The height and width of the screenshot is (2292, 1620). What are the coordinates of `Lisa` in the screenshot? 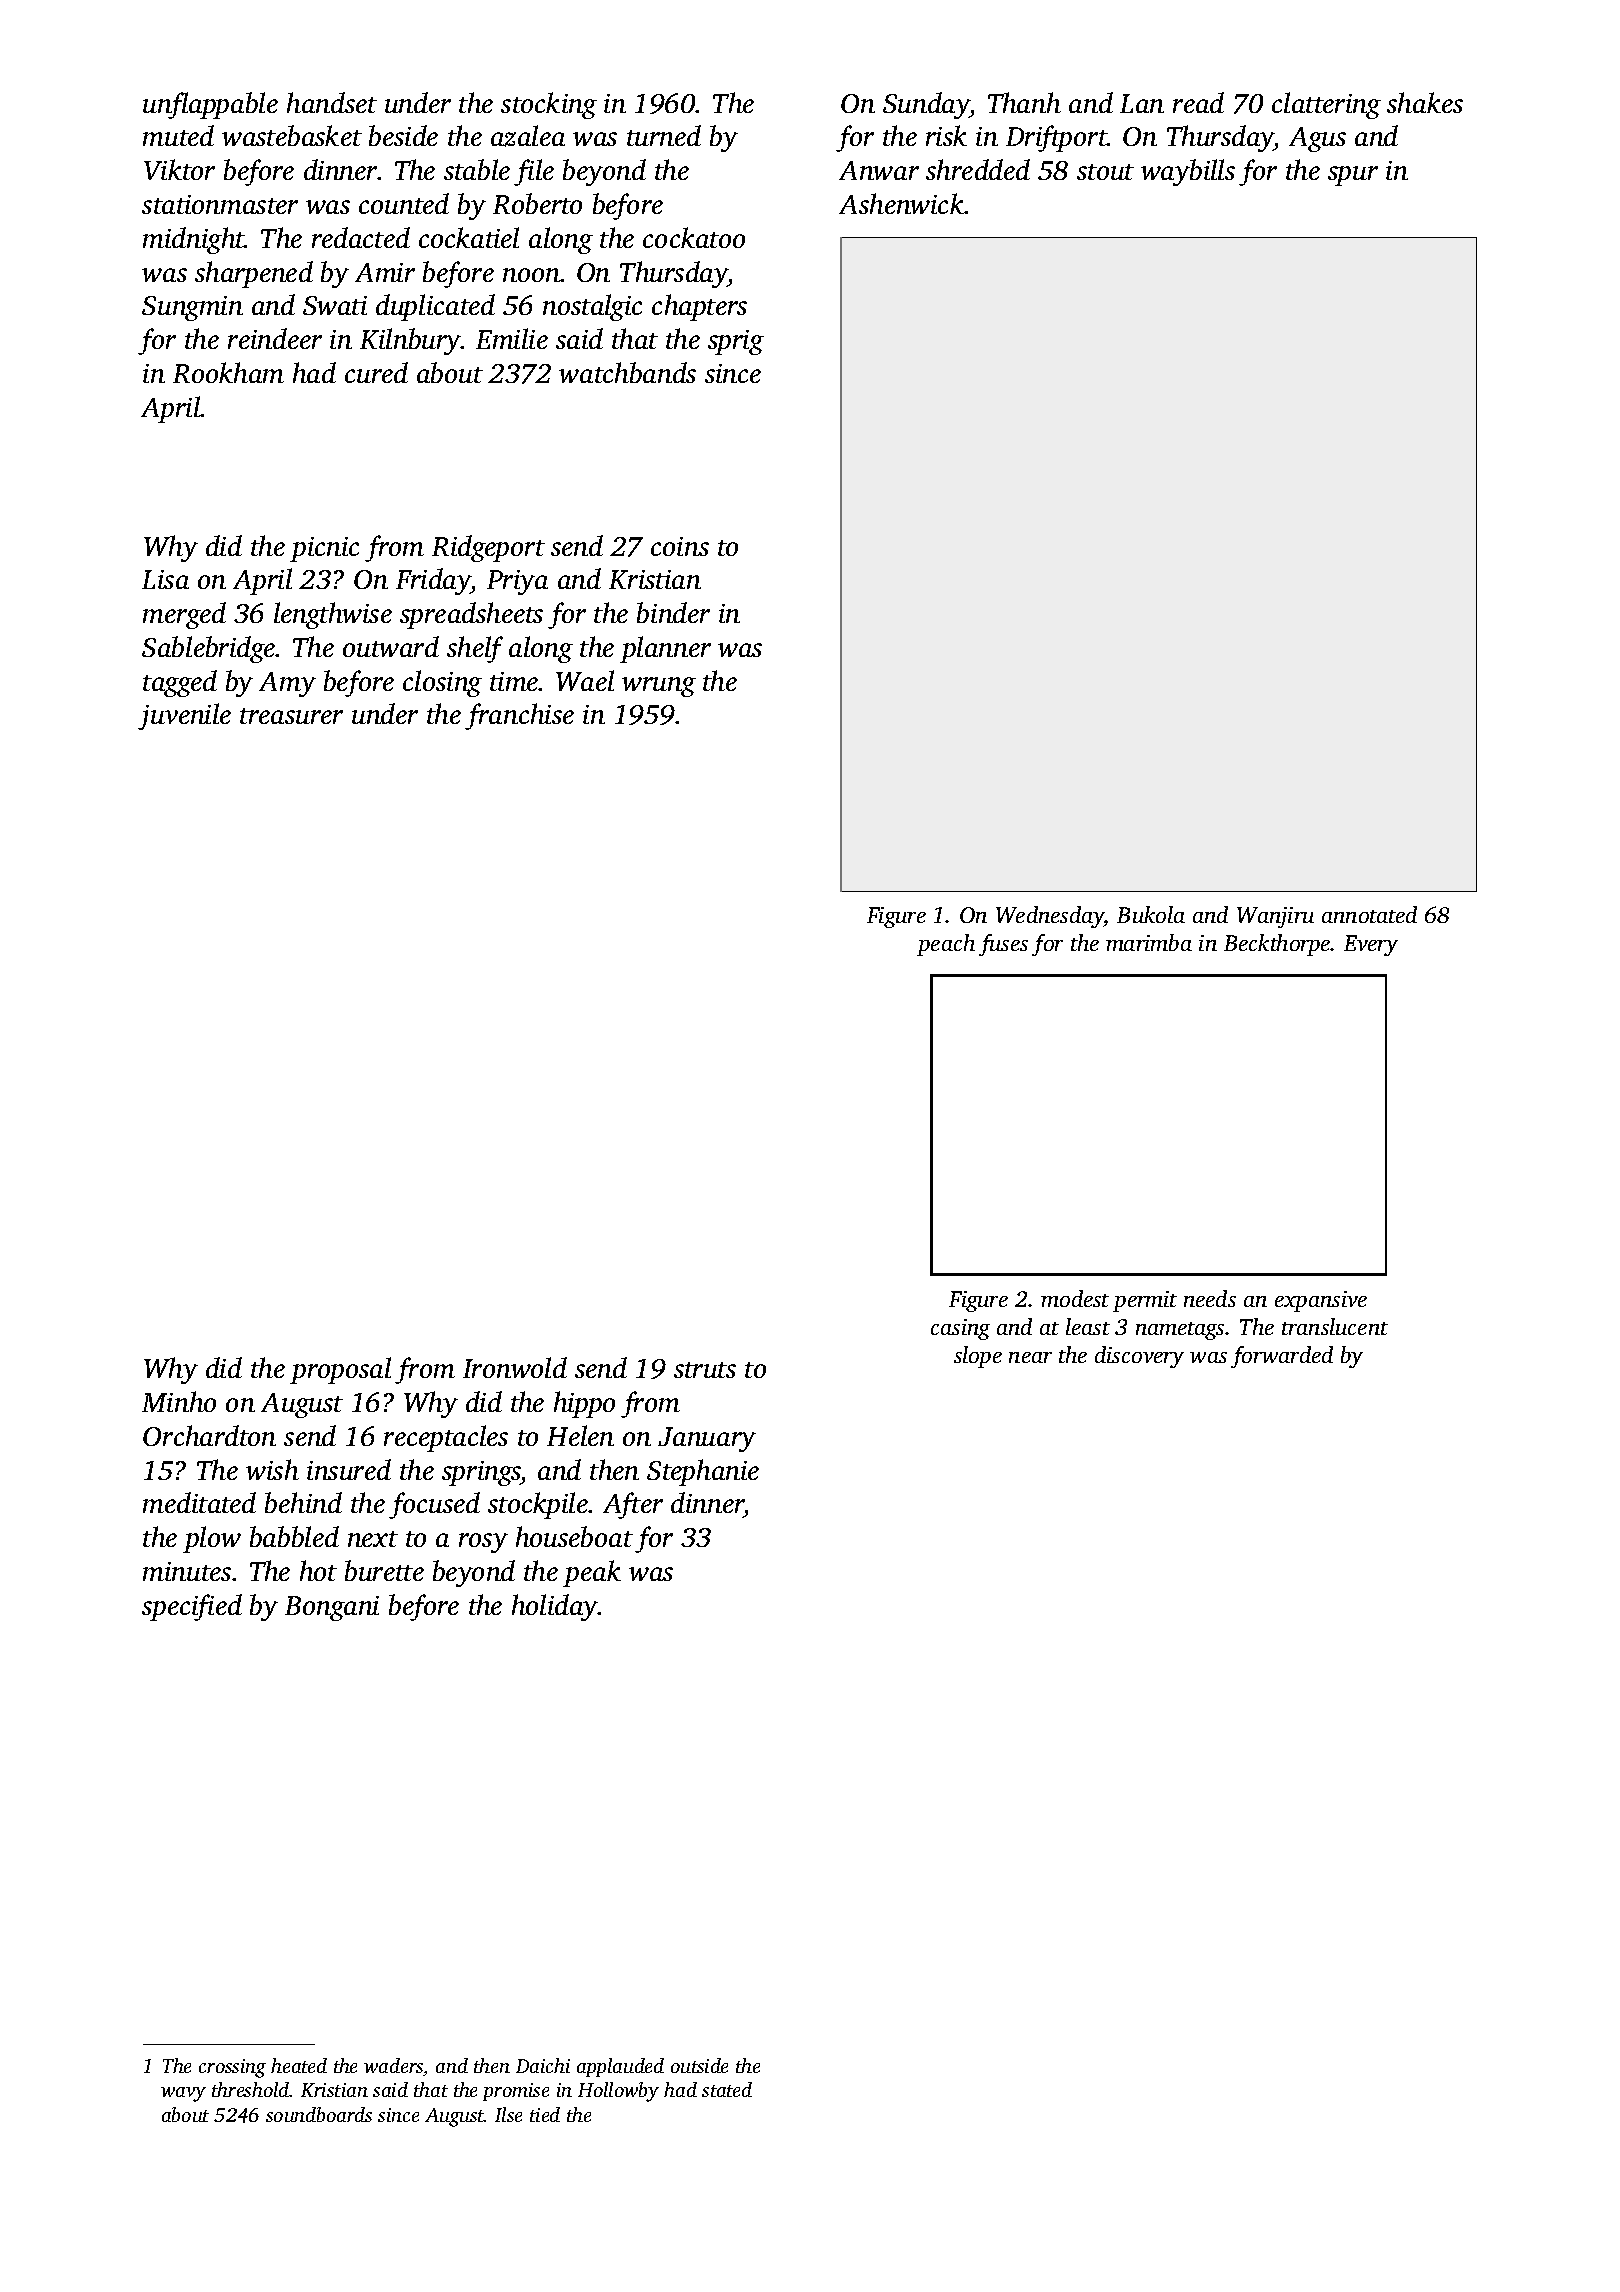 It's located at (165, 579).
